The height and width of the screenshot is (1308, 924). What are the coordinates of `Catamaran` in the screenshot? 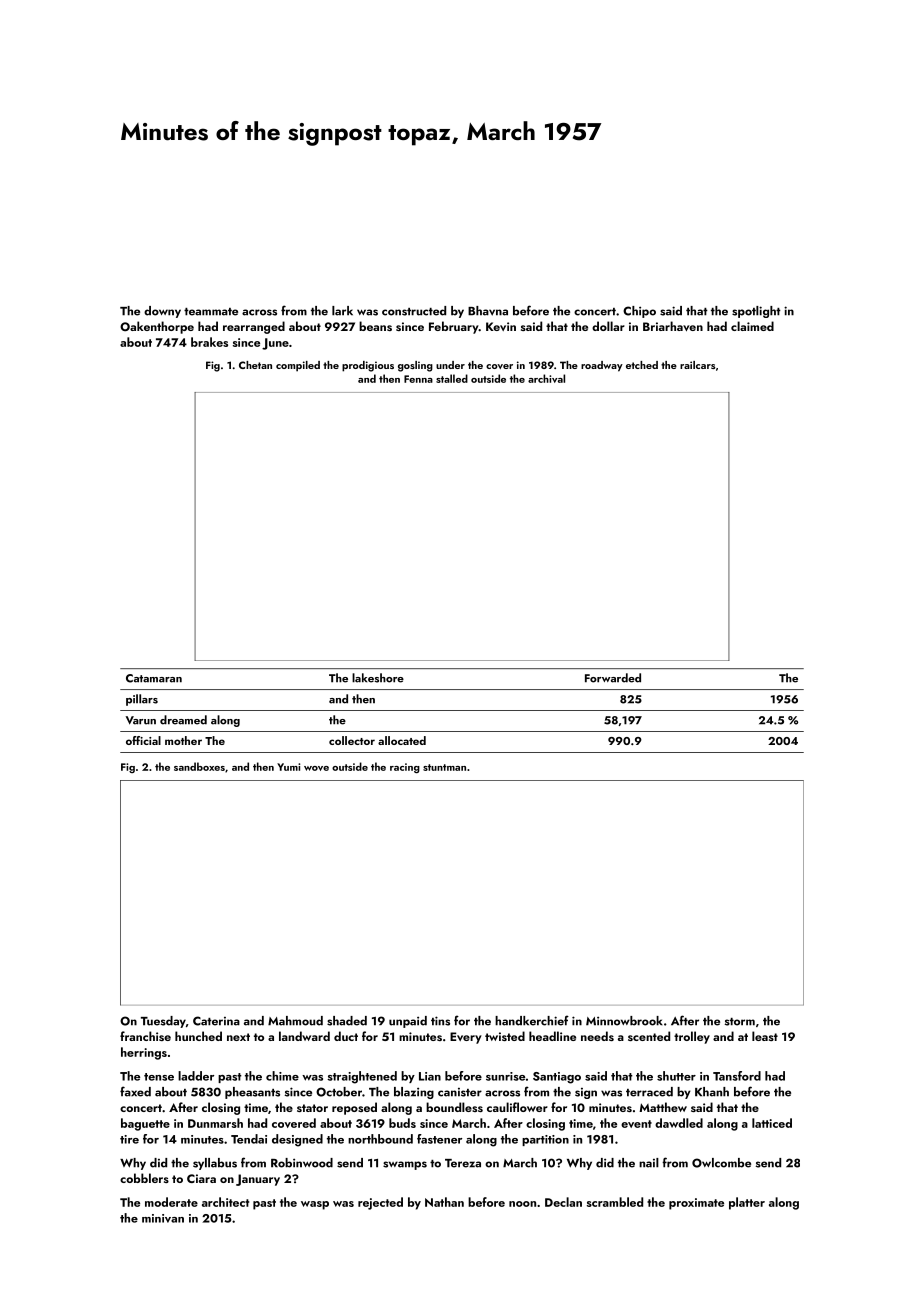 It's located at (154, 678).
